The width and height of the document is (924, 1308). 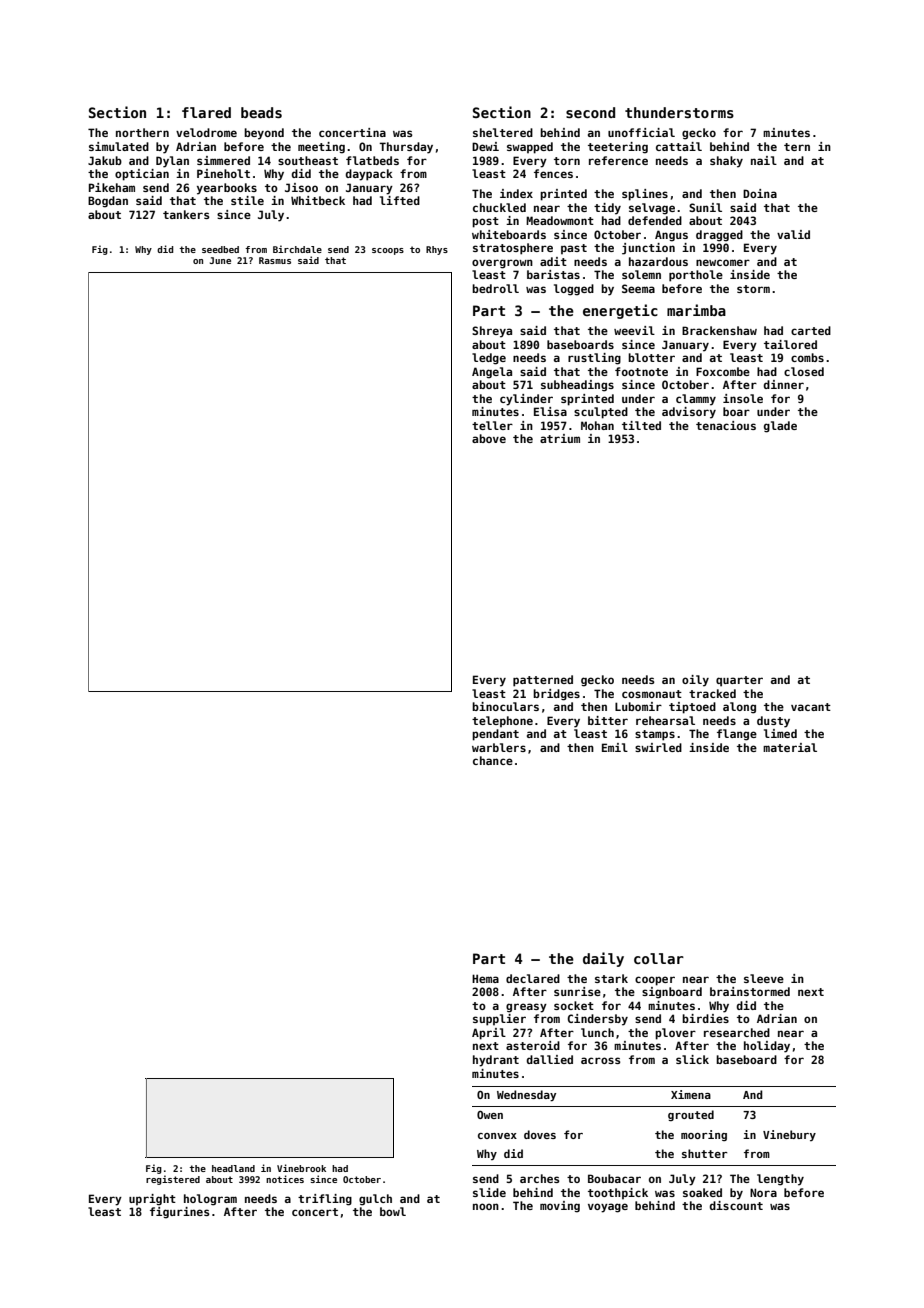 What do you see at coordinates (275, 260) in the document?
I see `Rasmus` at bounding box center [275, 260].
